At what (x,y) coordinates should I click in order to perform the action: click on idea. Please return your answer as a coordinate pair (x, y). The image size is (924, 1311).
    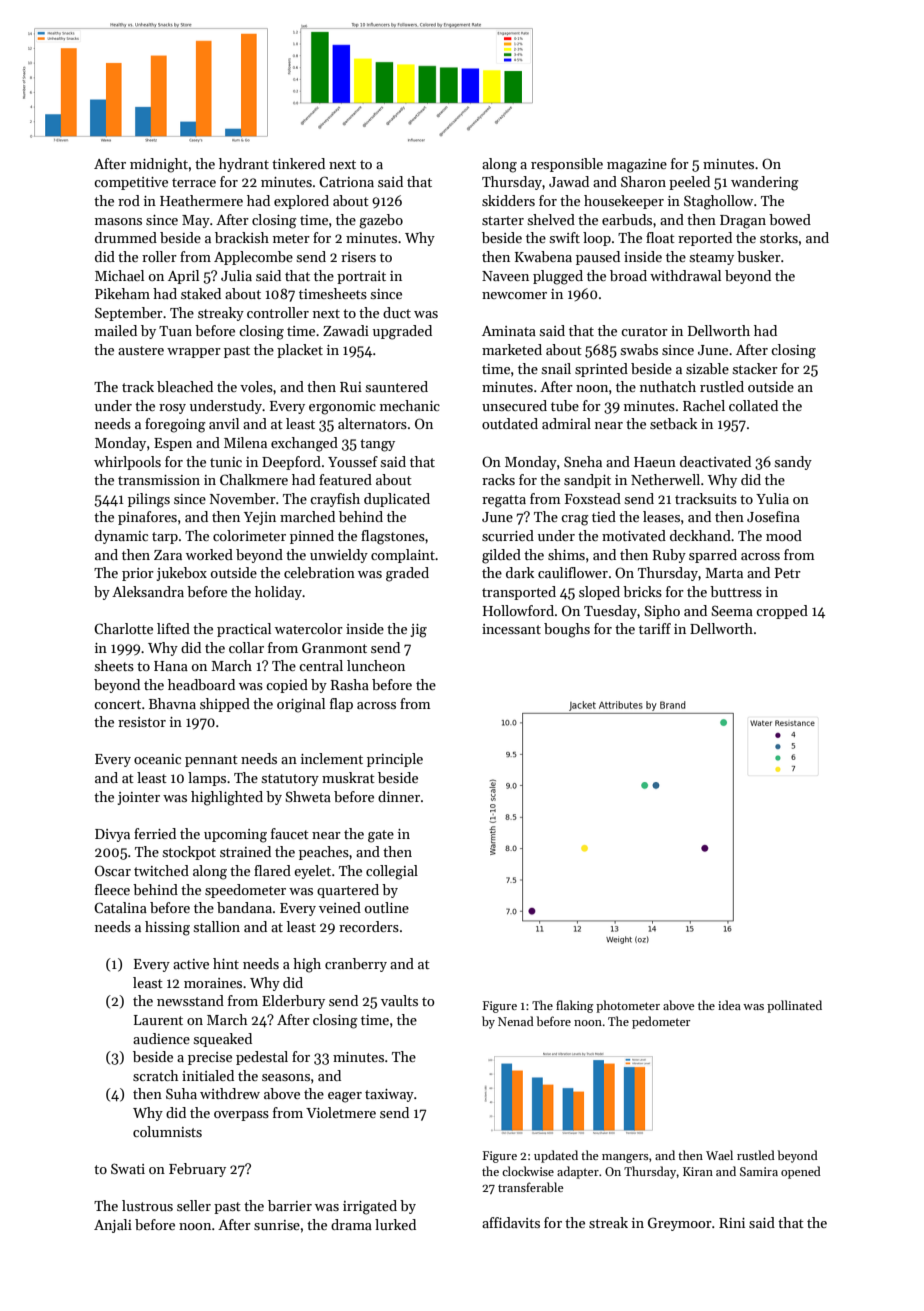
    Looking at the image, I should click on (729, 1005).
